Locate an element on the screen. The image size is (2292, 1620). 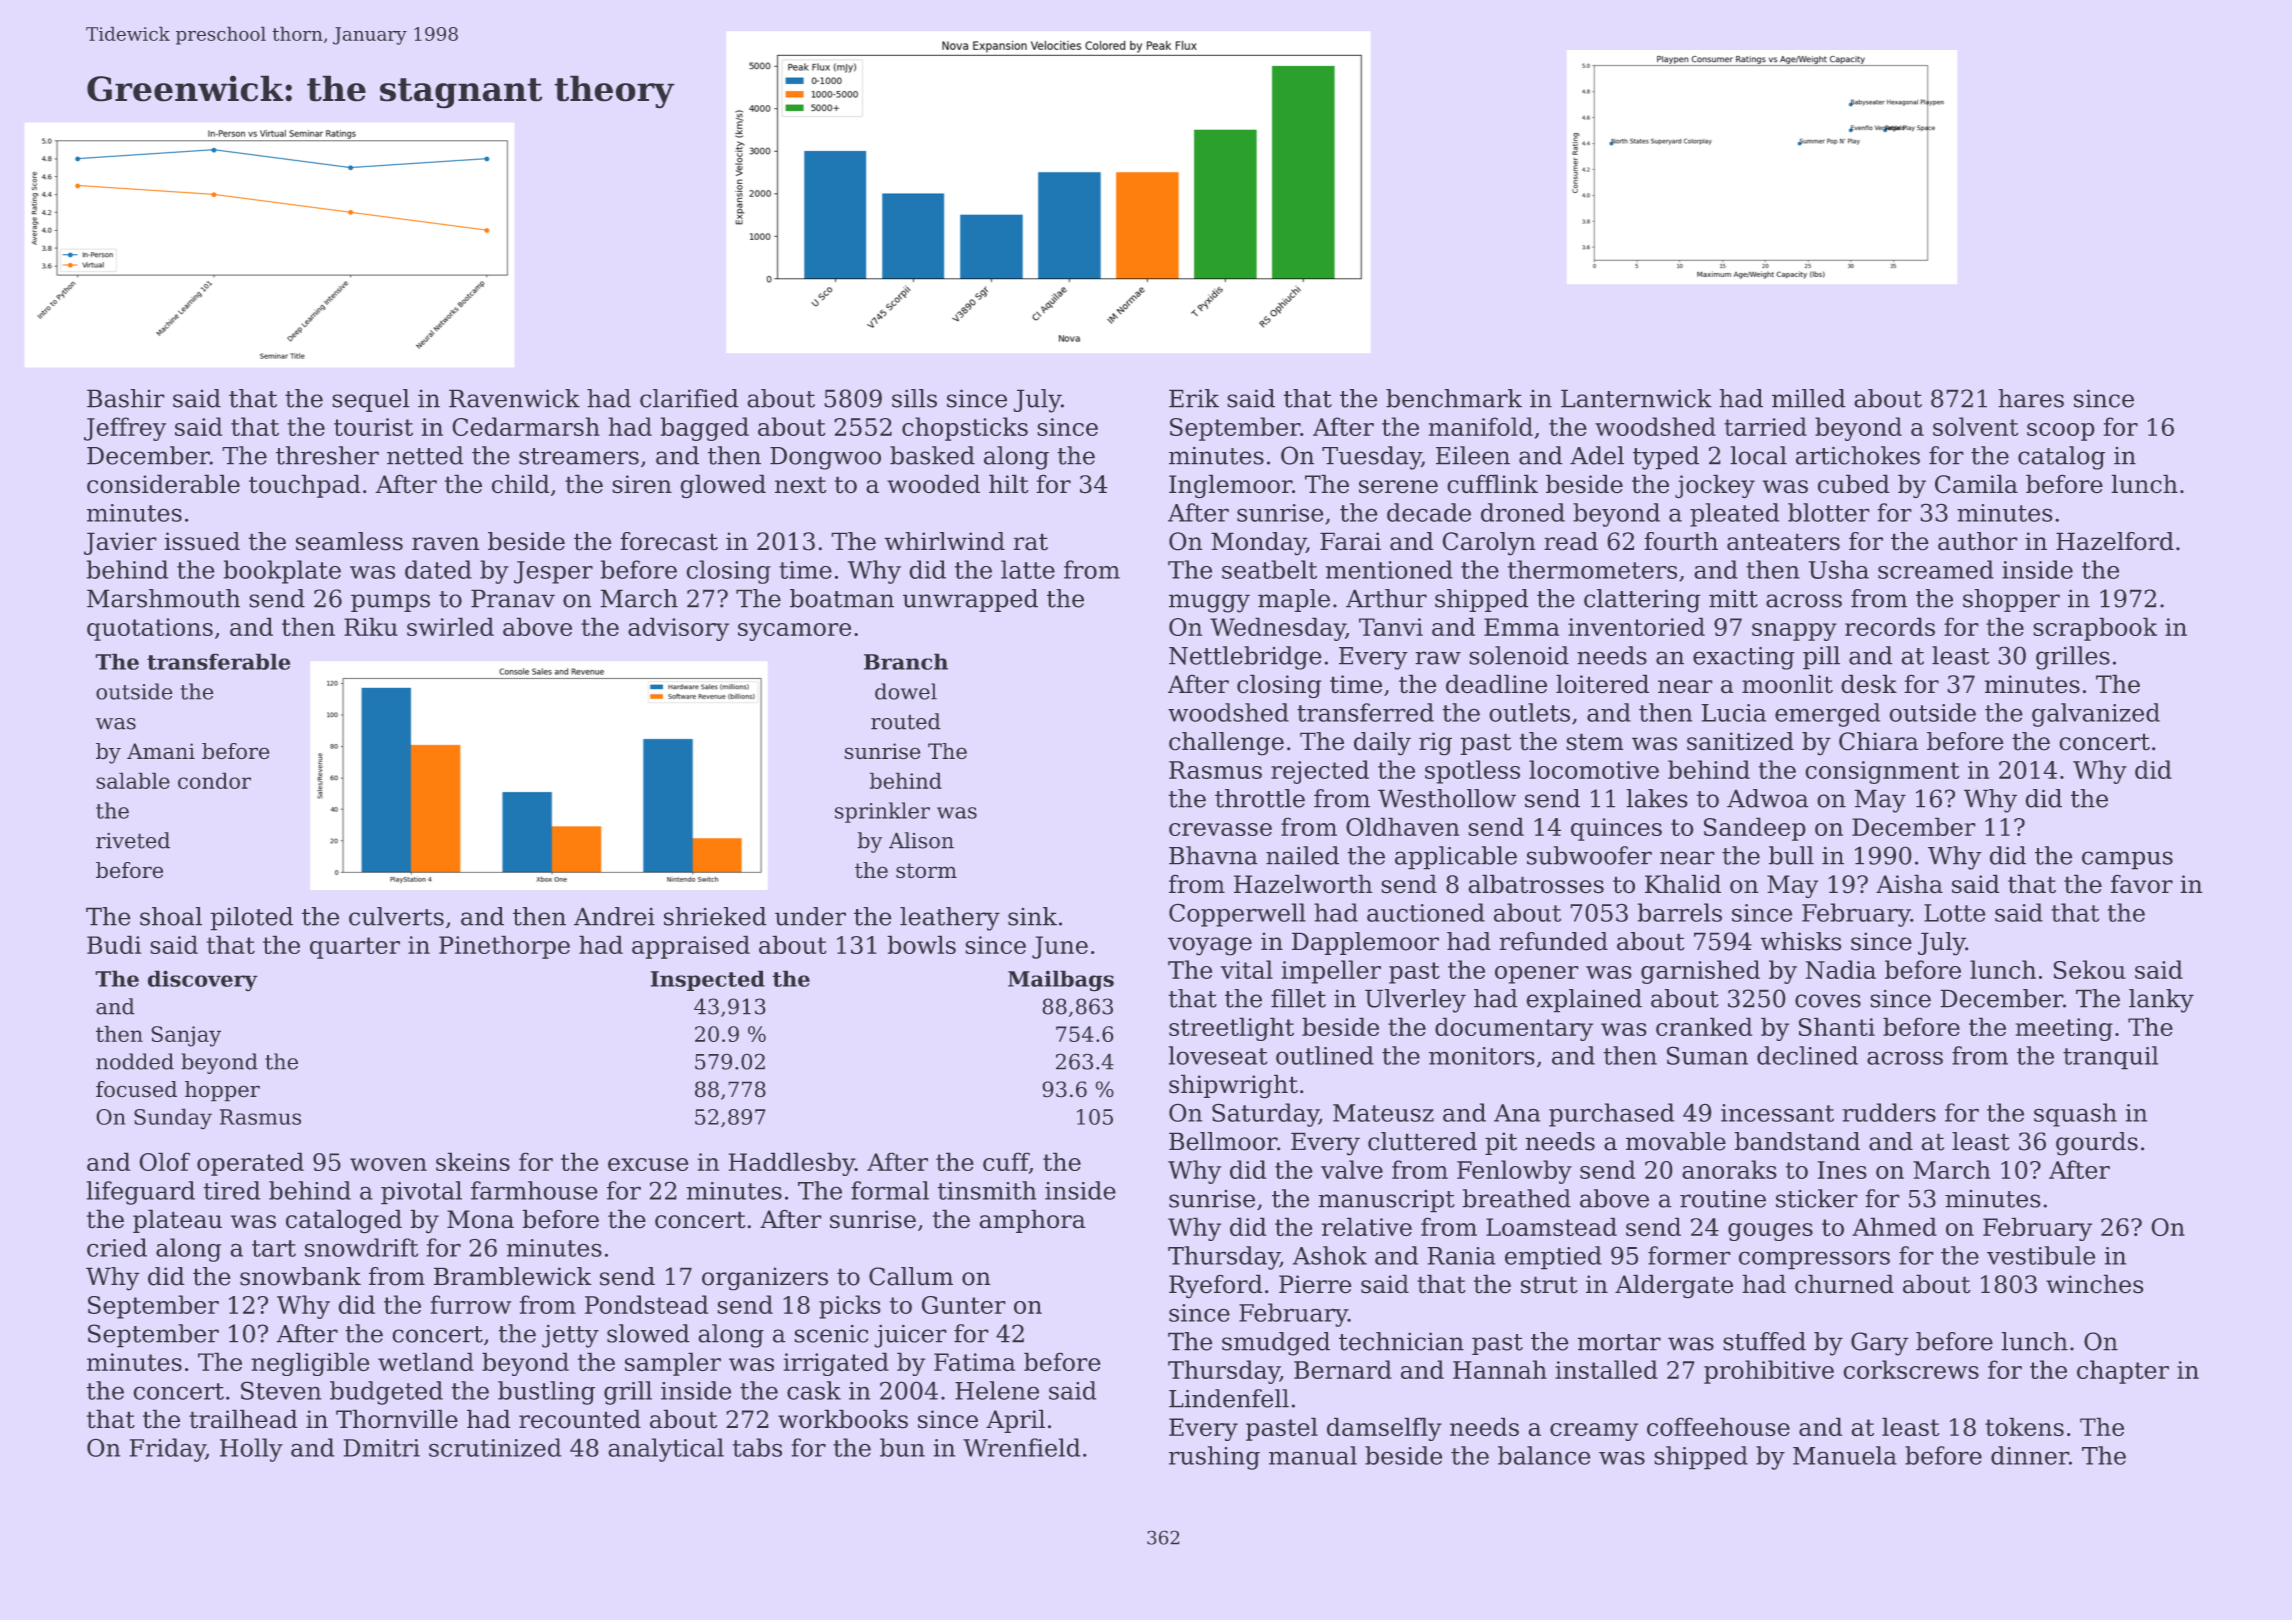
chapter is located at coordinates (2123, 1372).
